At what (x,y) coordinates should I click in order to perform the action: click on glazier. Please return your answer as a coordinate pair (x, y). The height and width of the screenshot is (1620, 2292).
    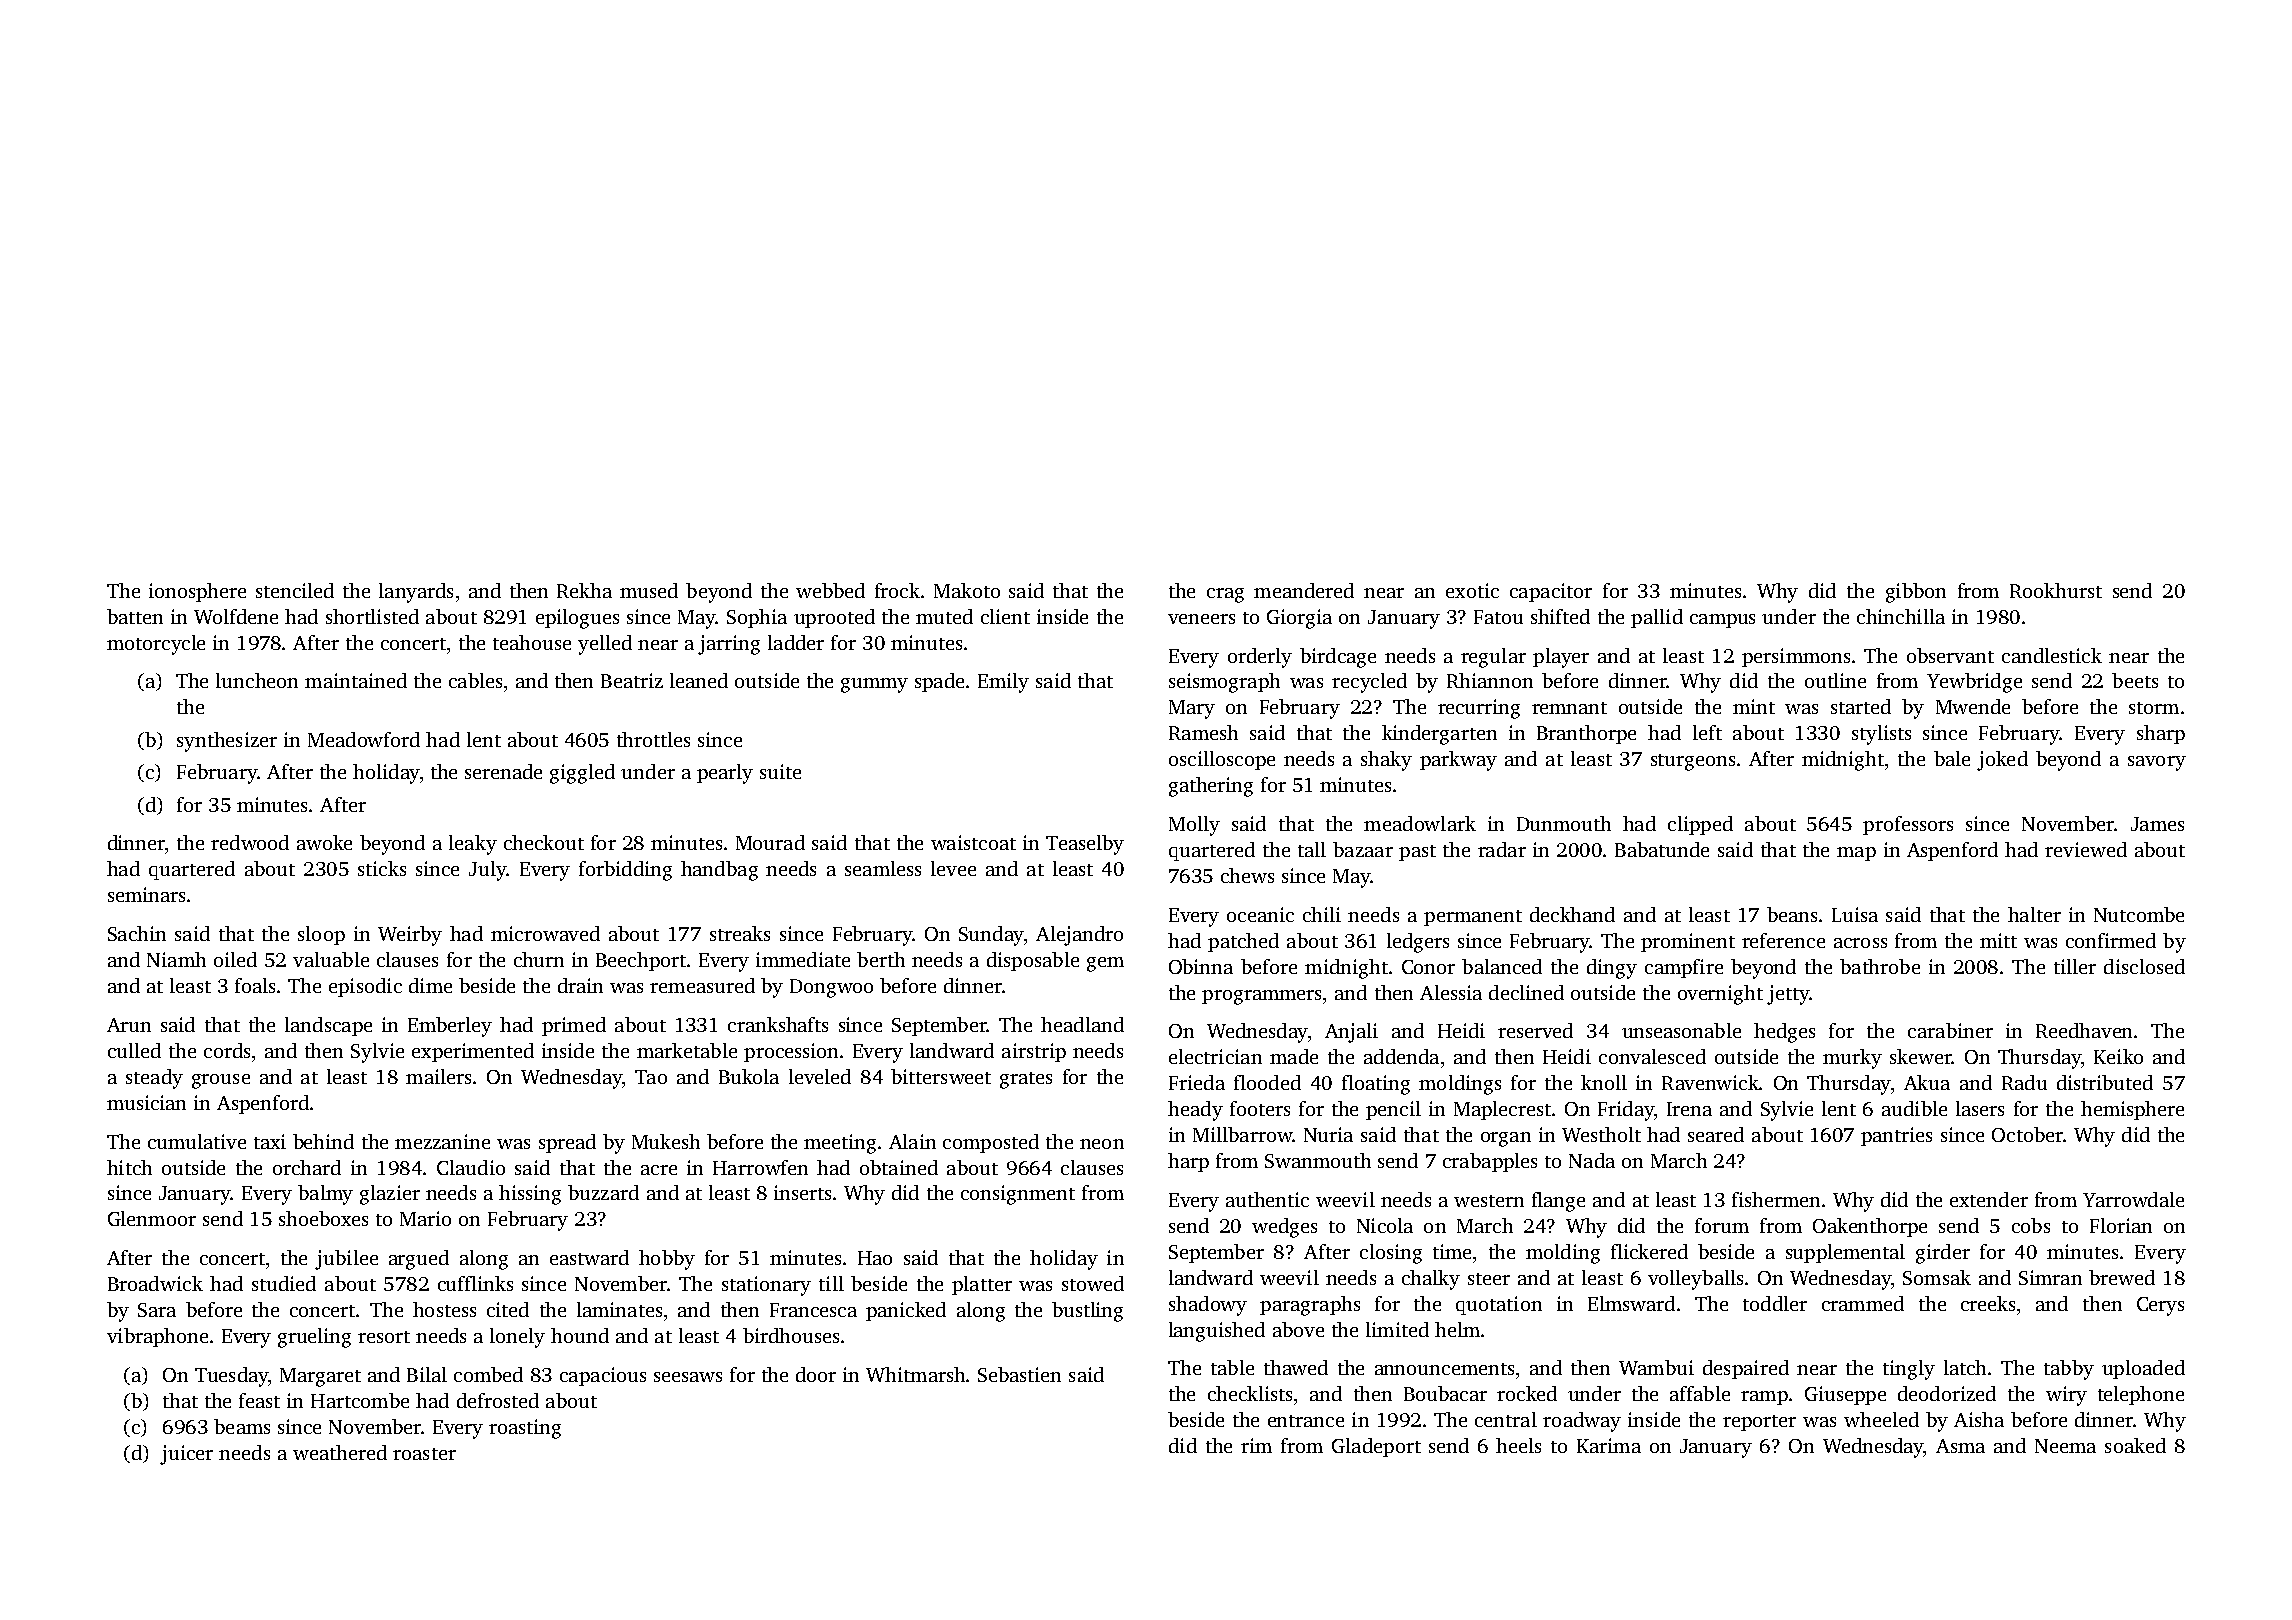
    Looking at the image, I should click on (390, 1195).
